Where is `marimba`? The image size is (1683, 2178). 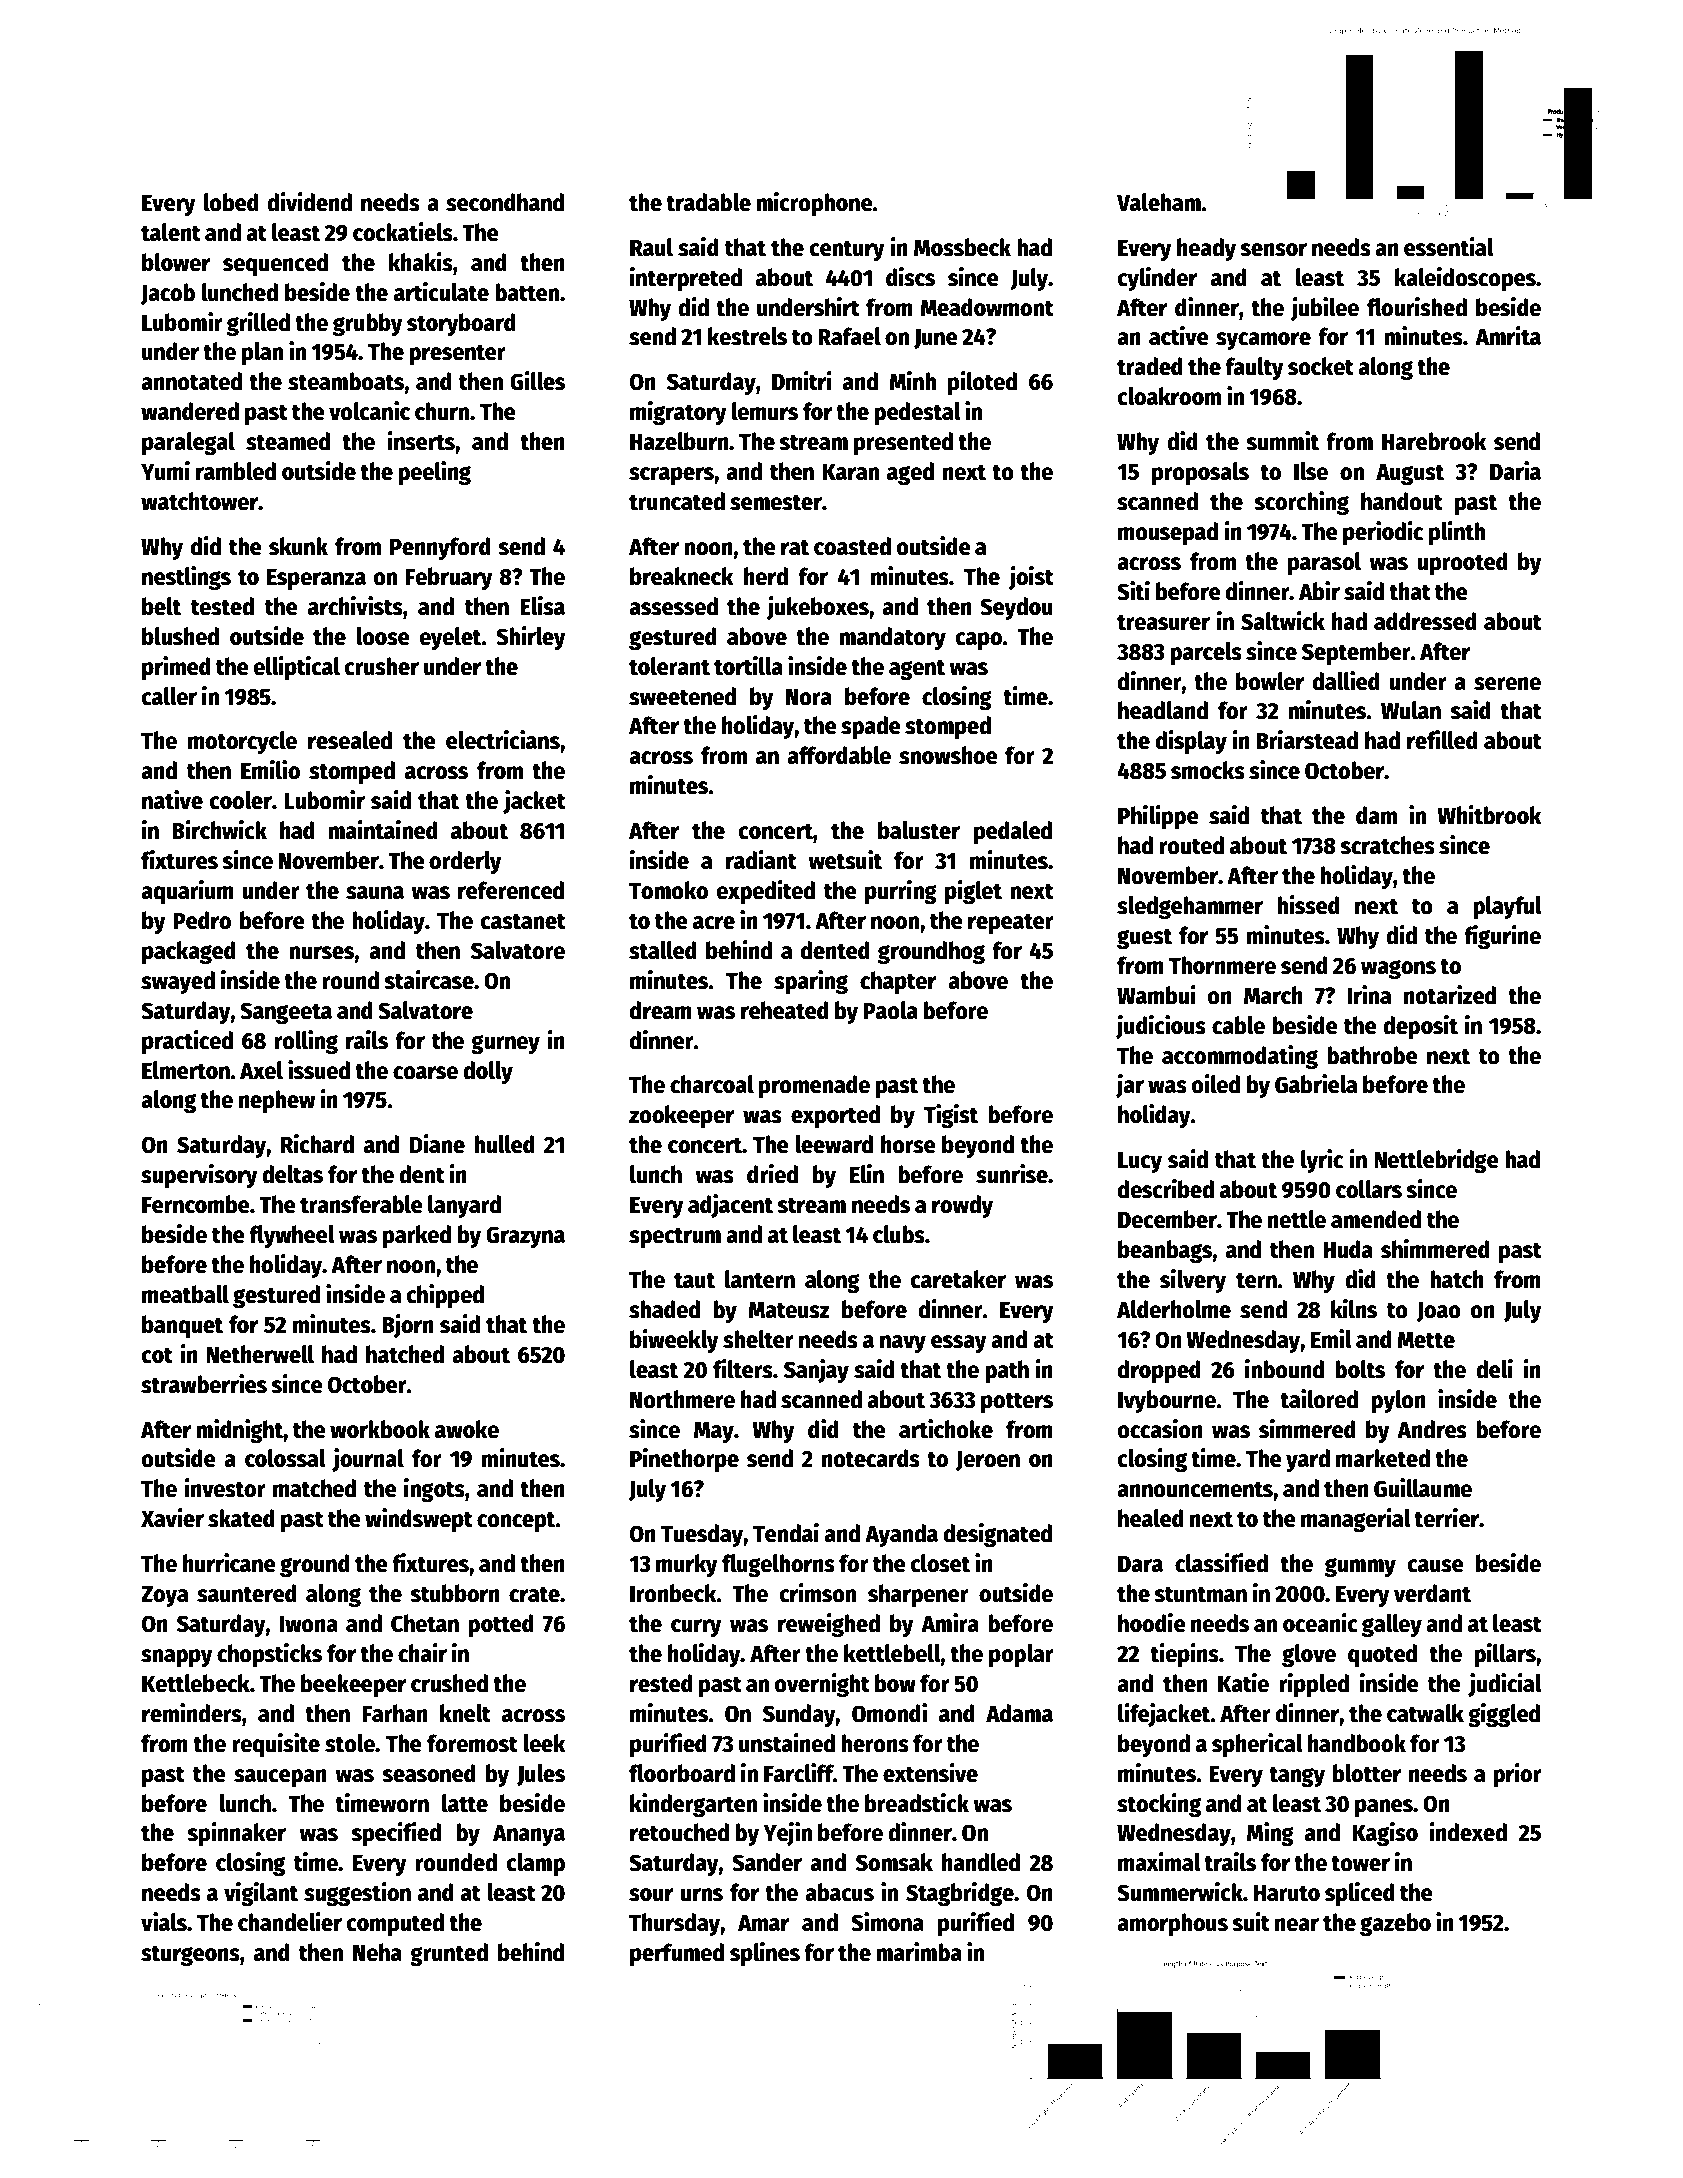 marimba is located at coordinates (919, 1952).
